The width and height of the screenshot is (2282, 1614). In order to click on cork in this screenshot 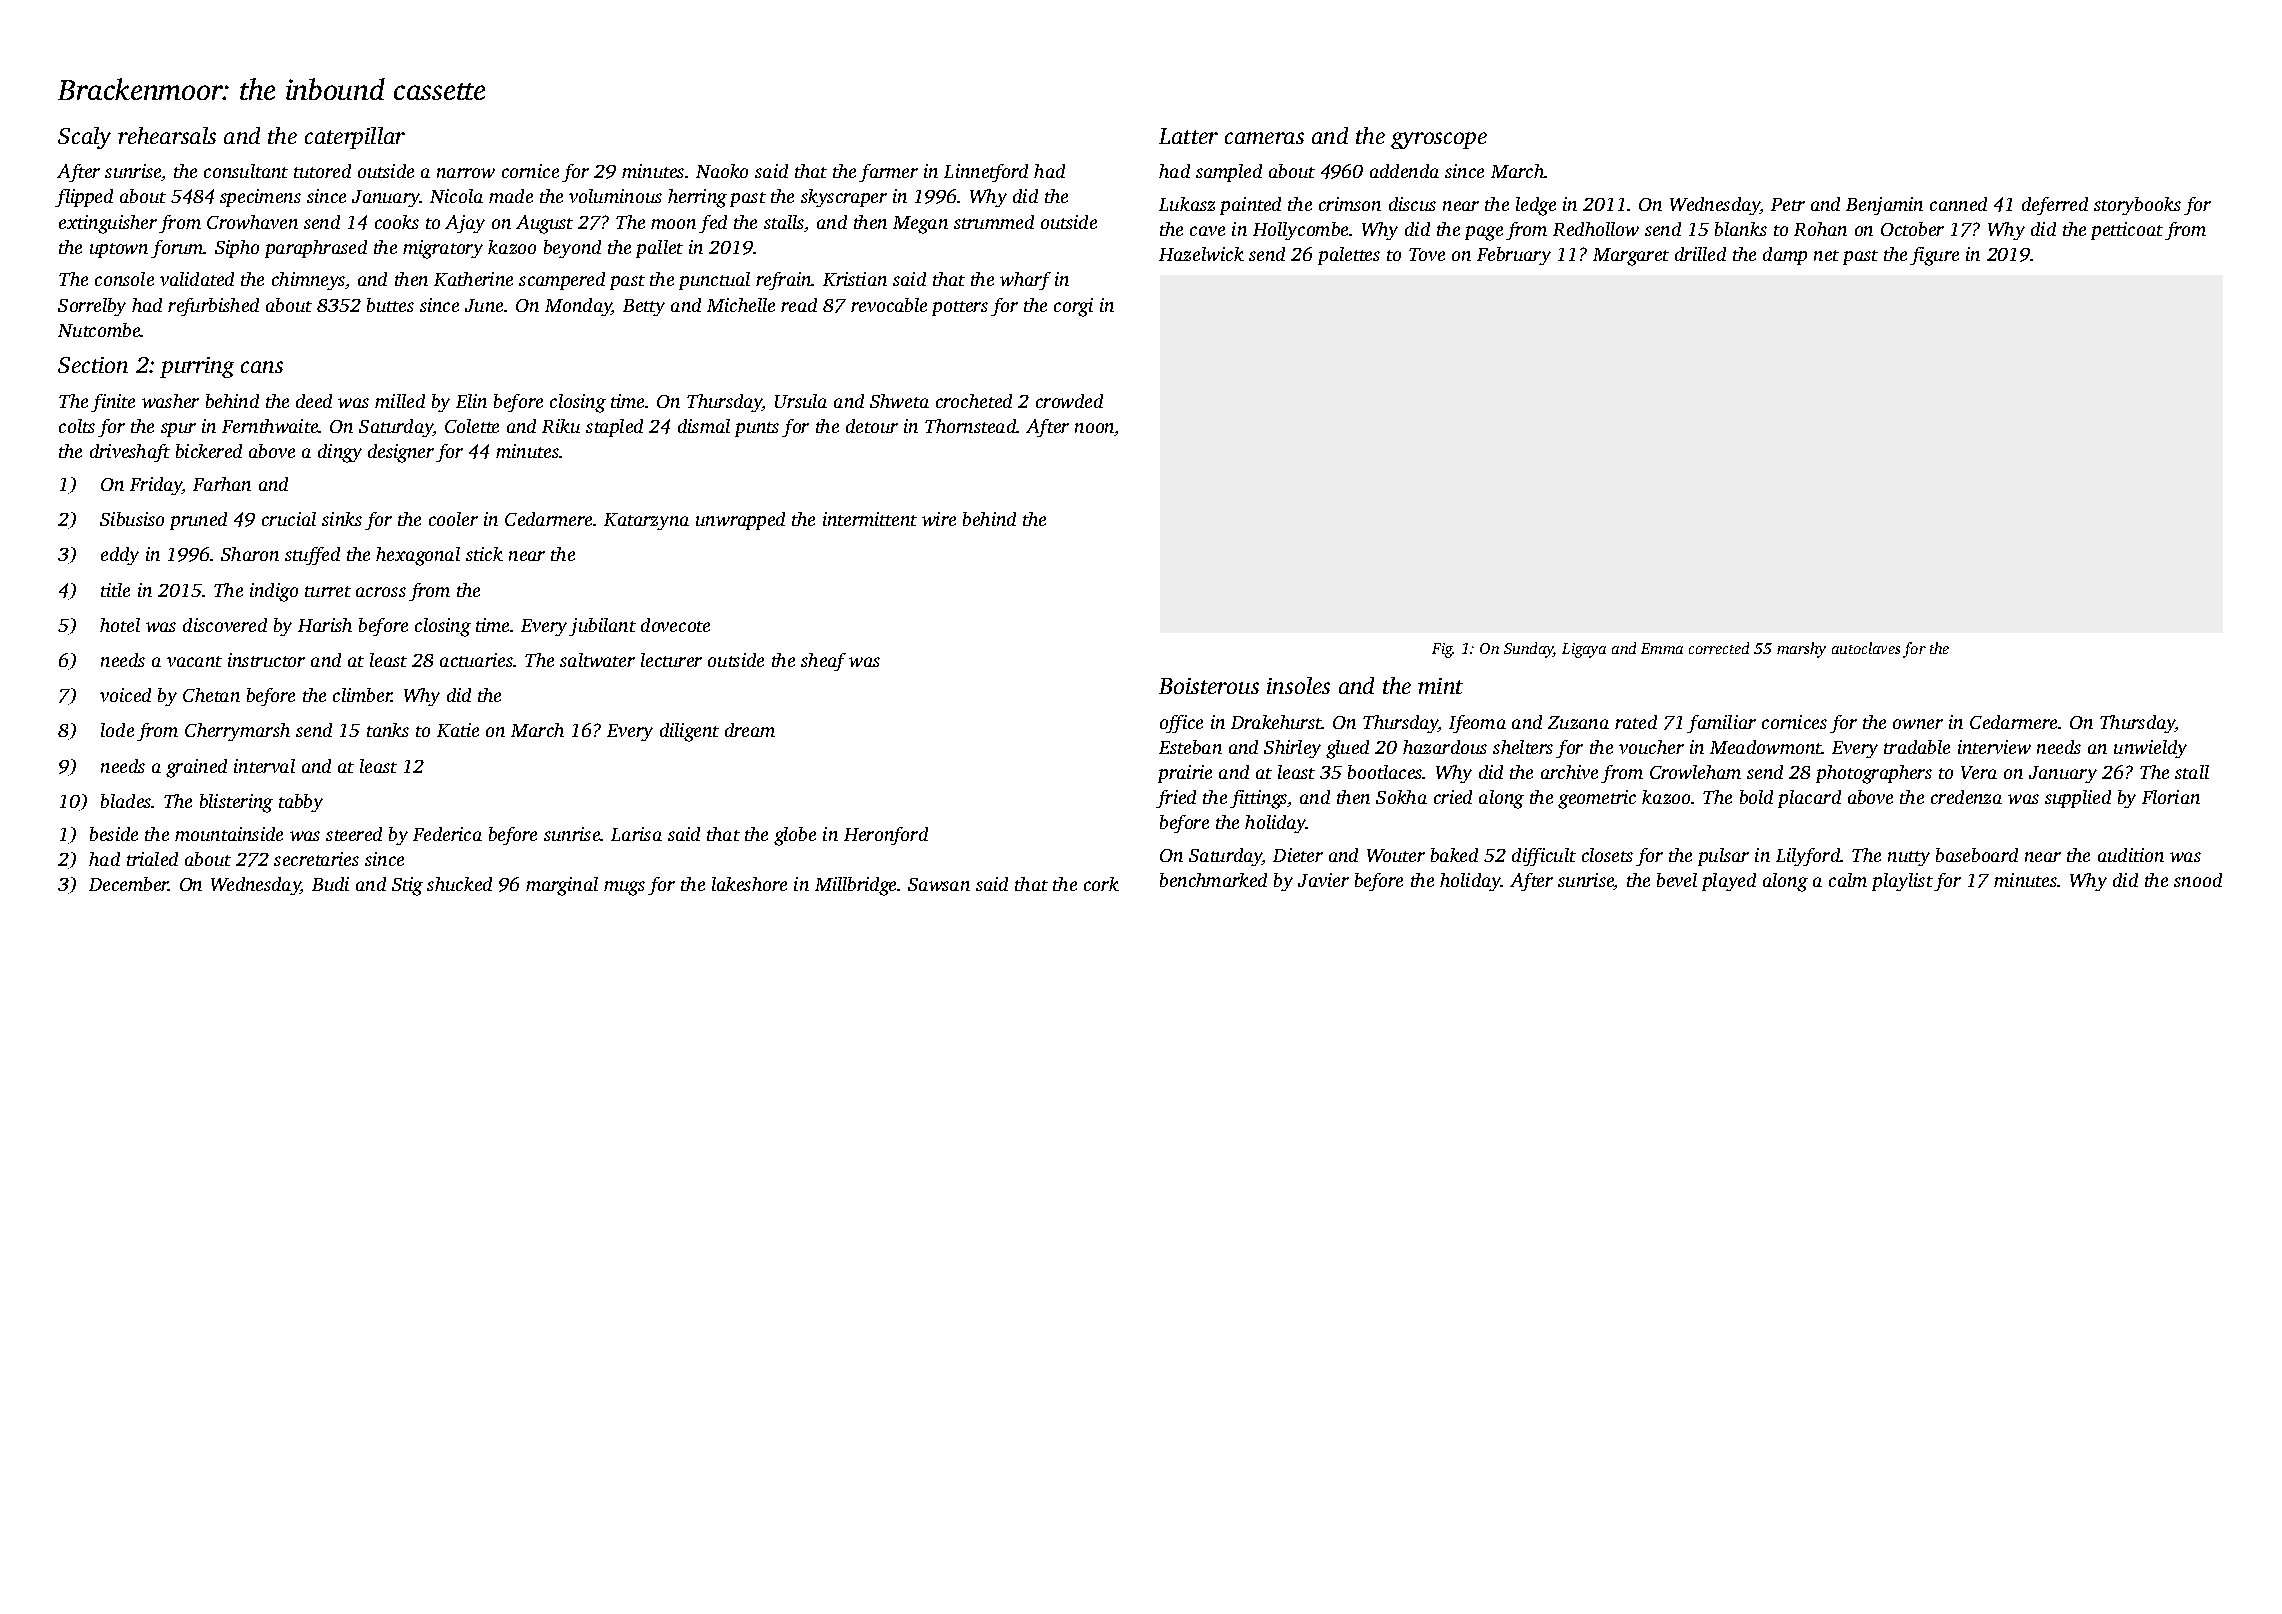, I will do `click(1101, 884)`.
